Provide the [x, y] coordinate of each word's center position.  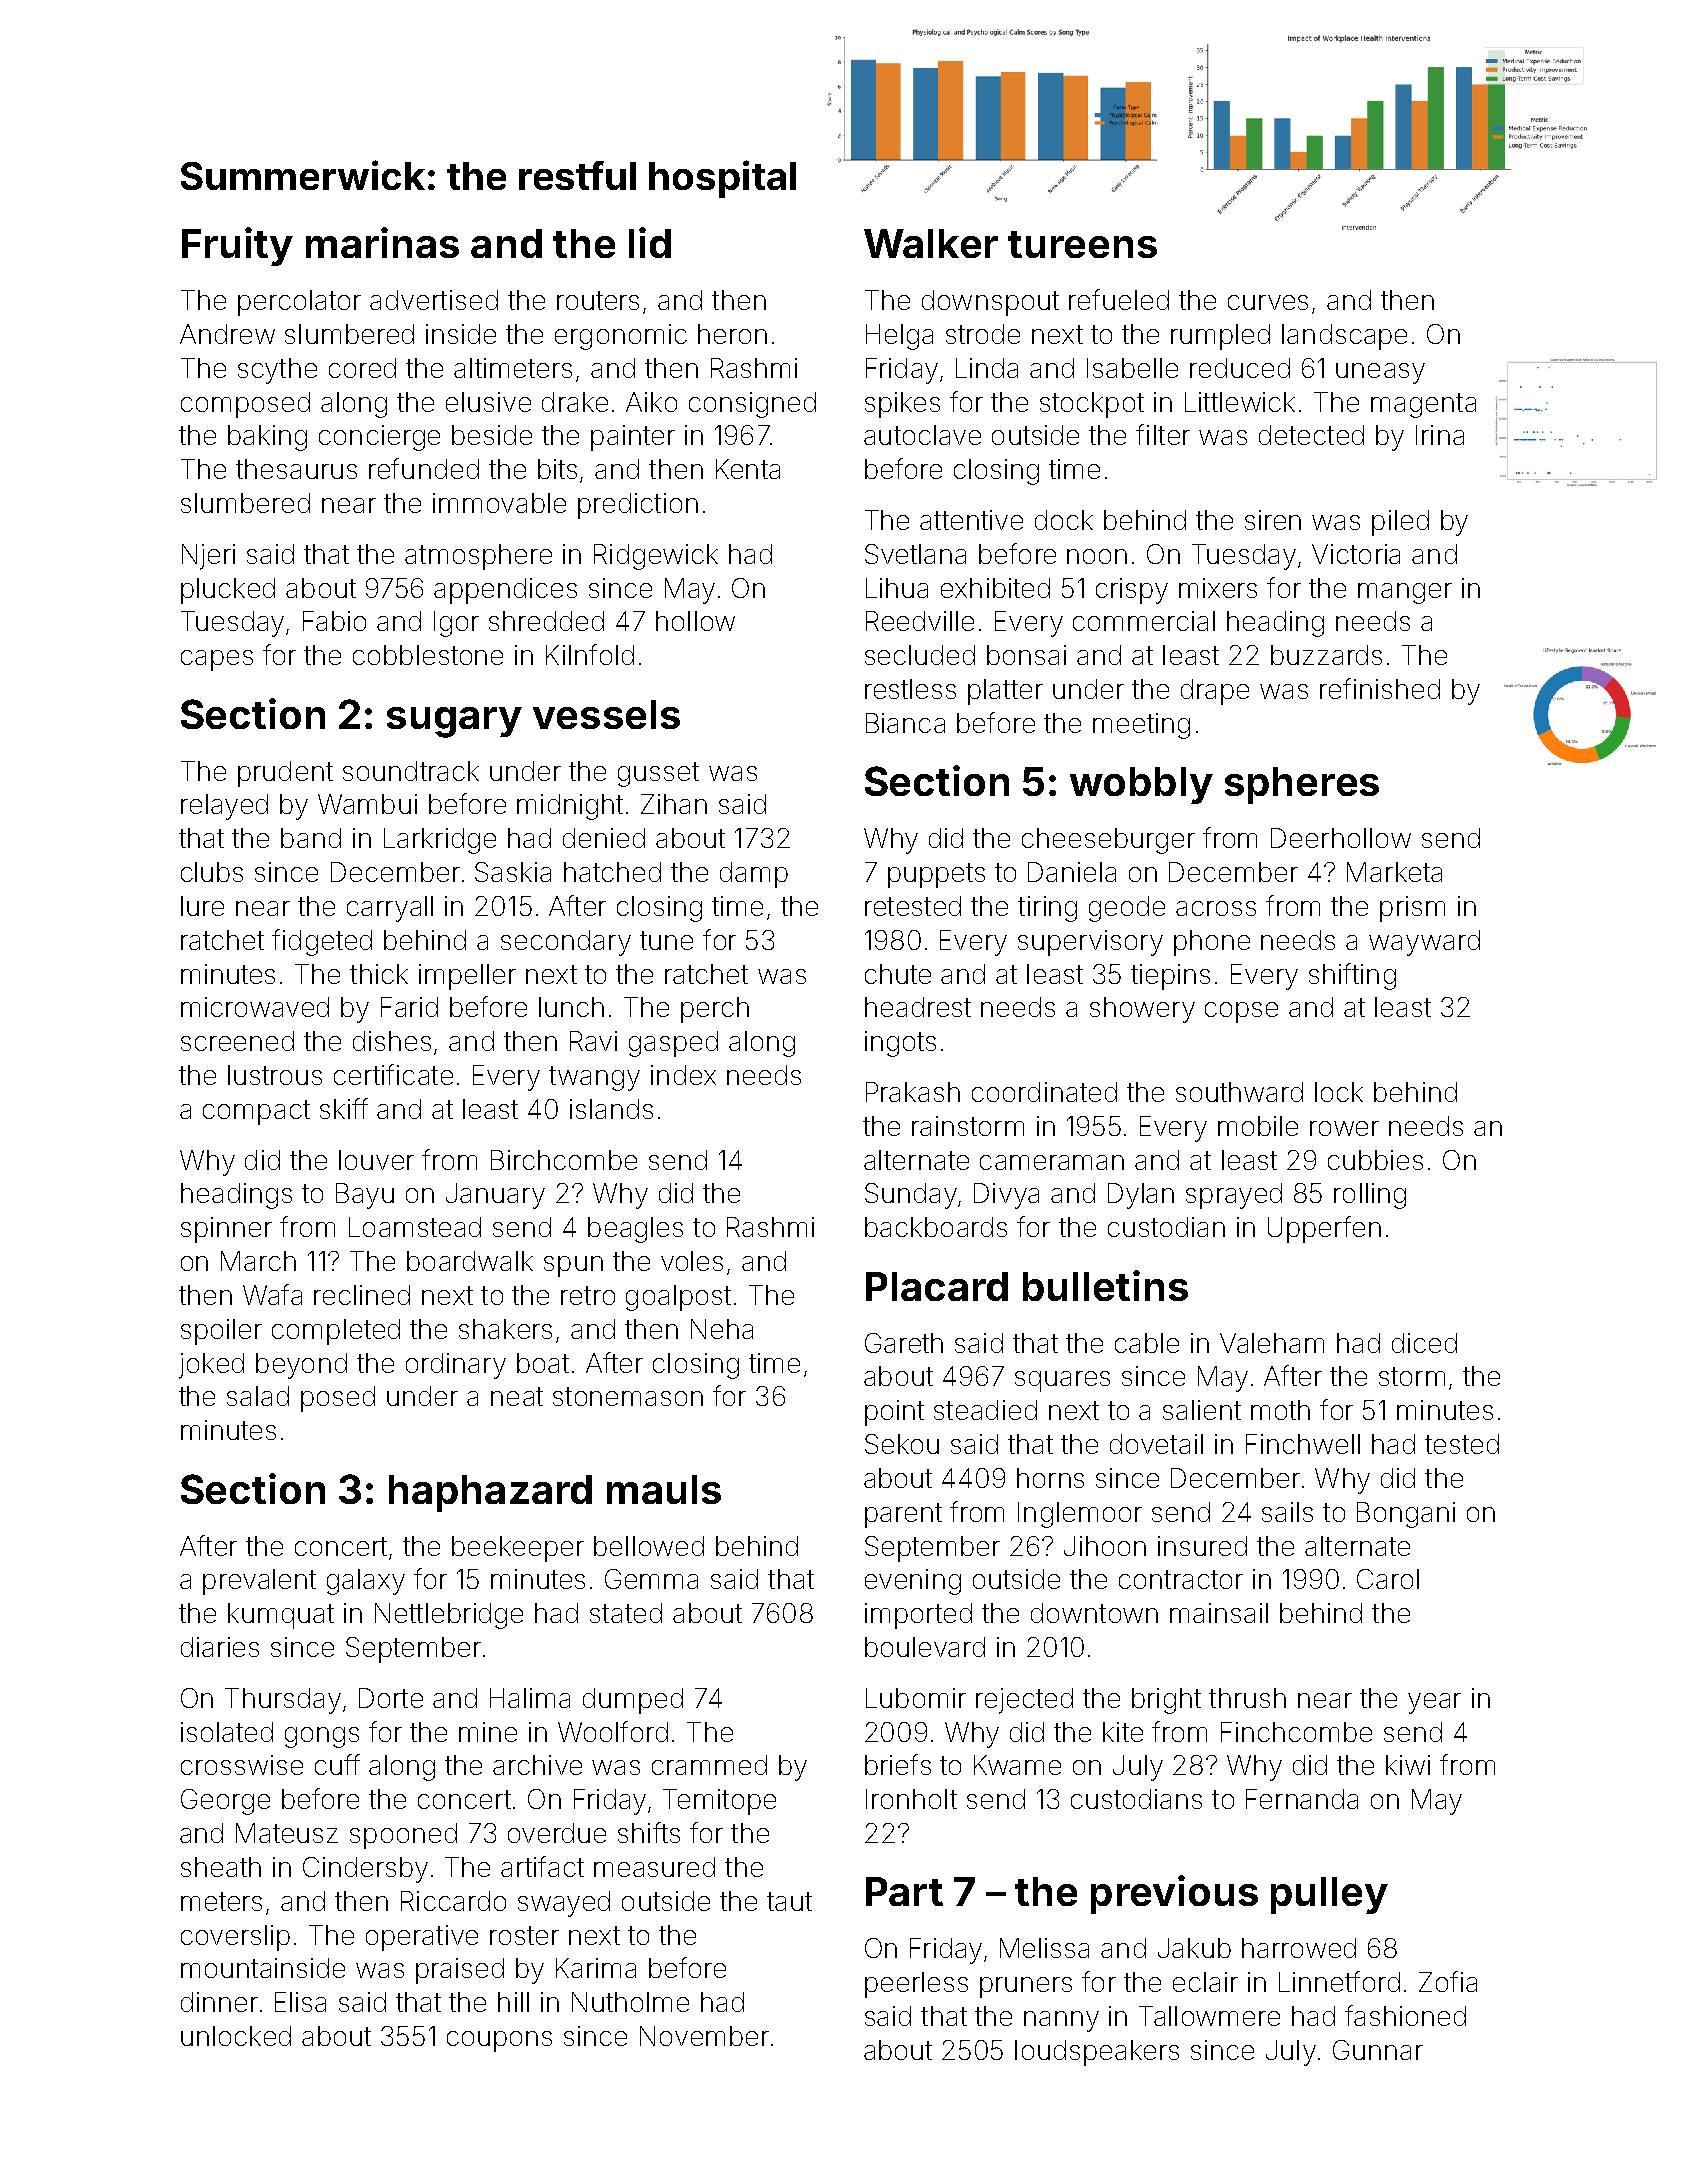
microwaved [255, 1007]
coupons [499, 2041]
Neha [722, 1329]
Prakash [913, 1092]
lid [650, 242]
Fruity [237, 246]
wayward [1424, 943]
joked [211, 1366]
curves [1268, 302]
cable [1147, 1343]
